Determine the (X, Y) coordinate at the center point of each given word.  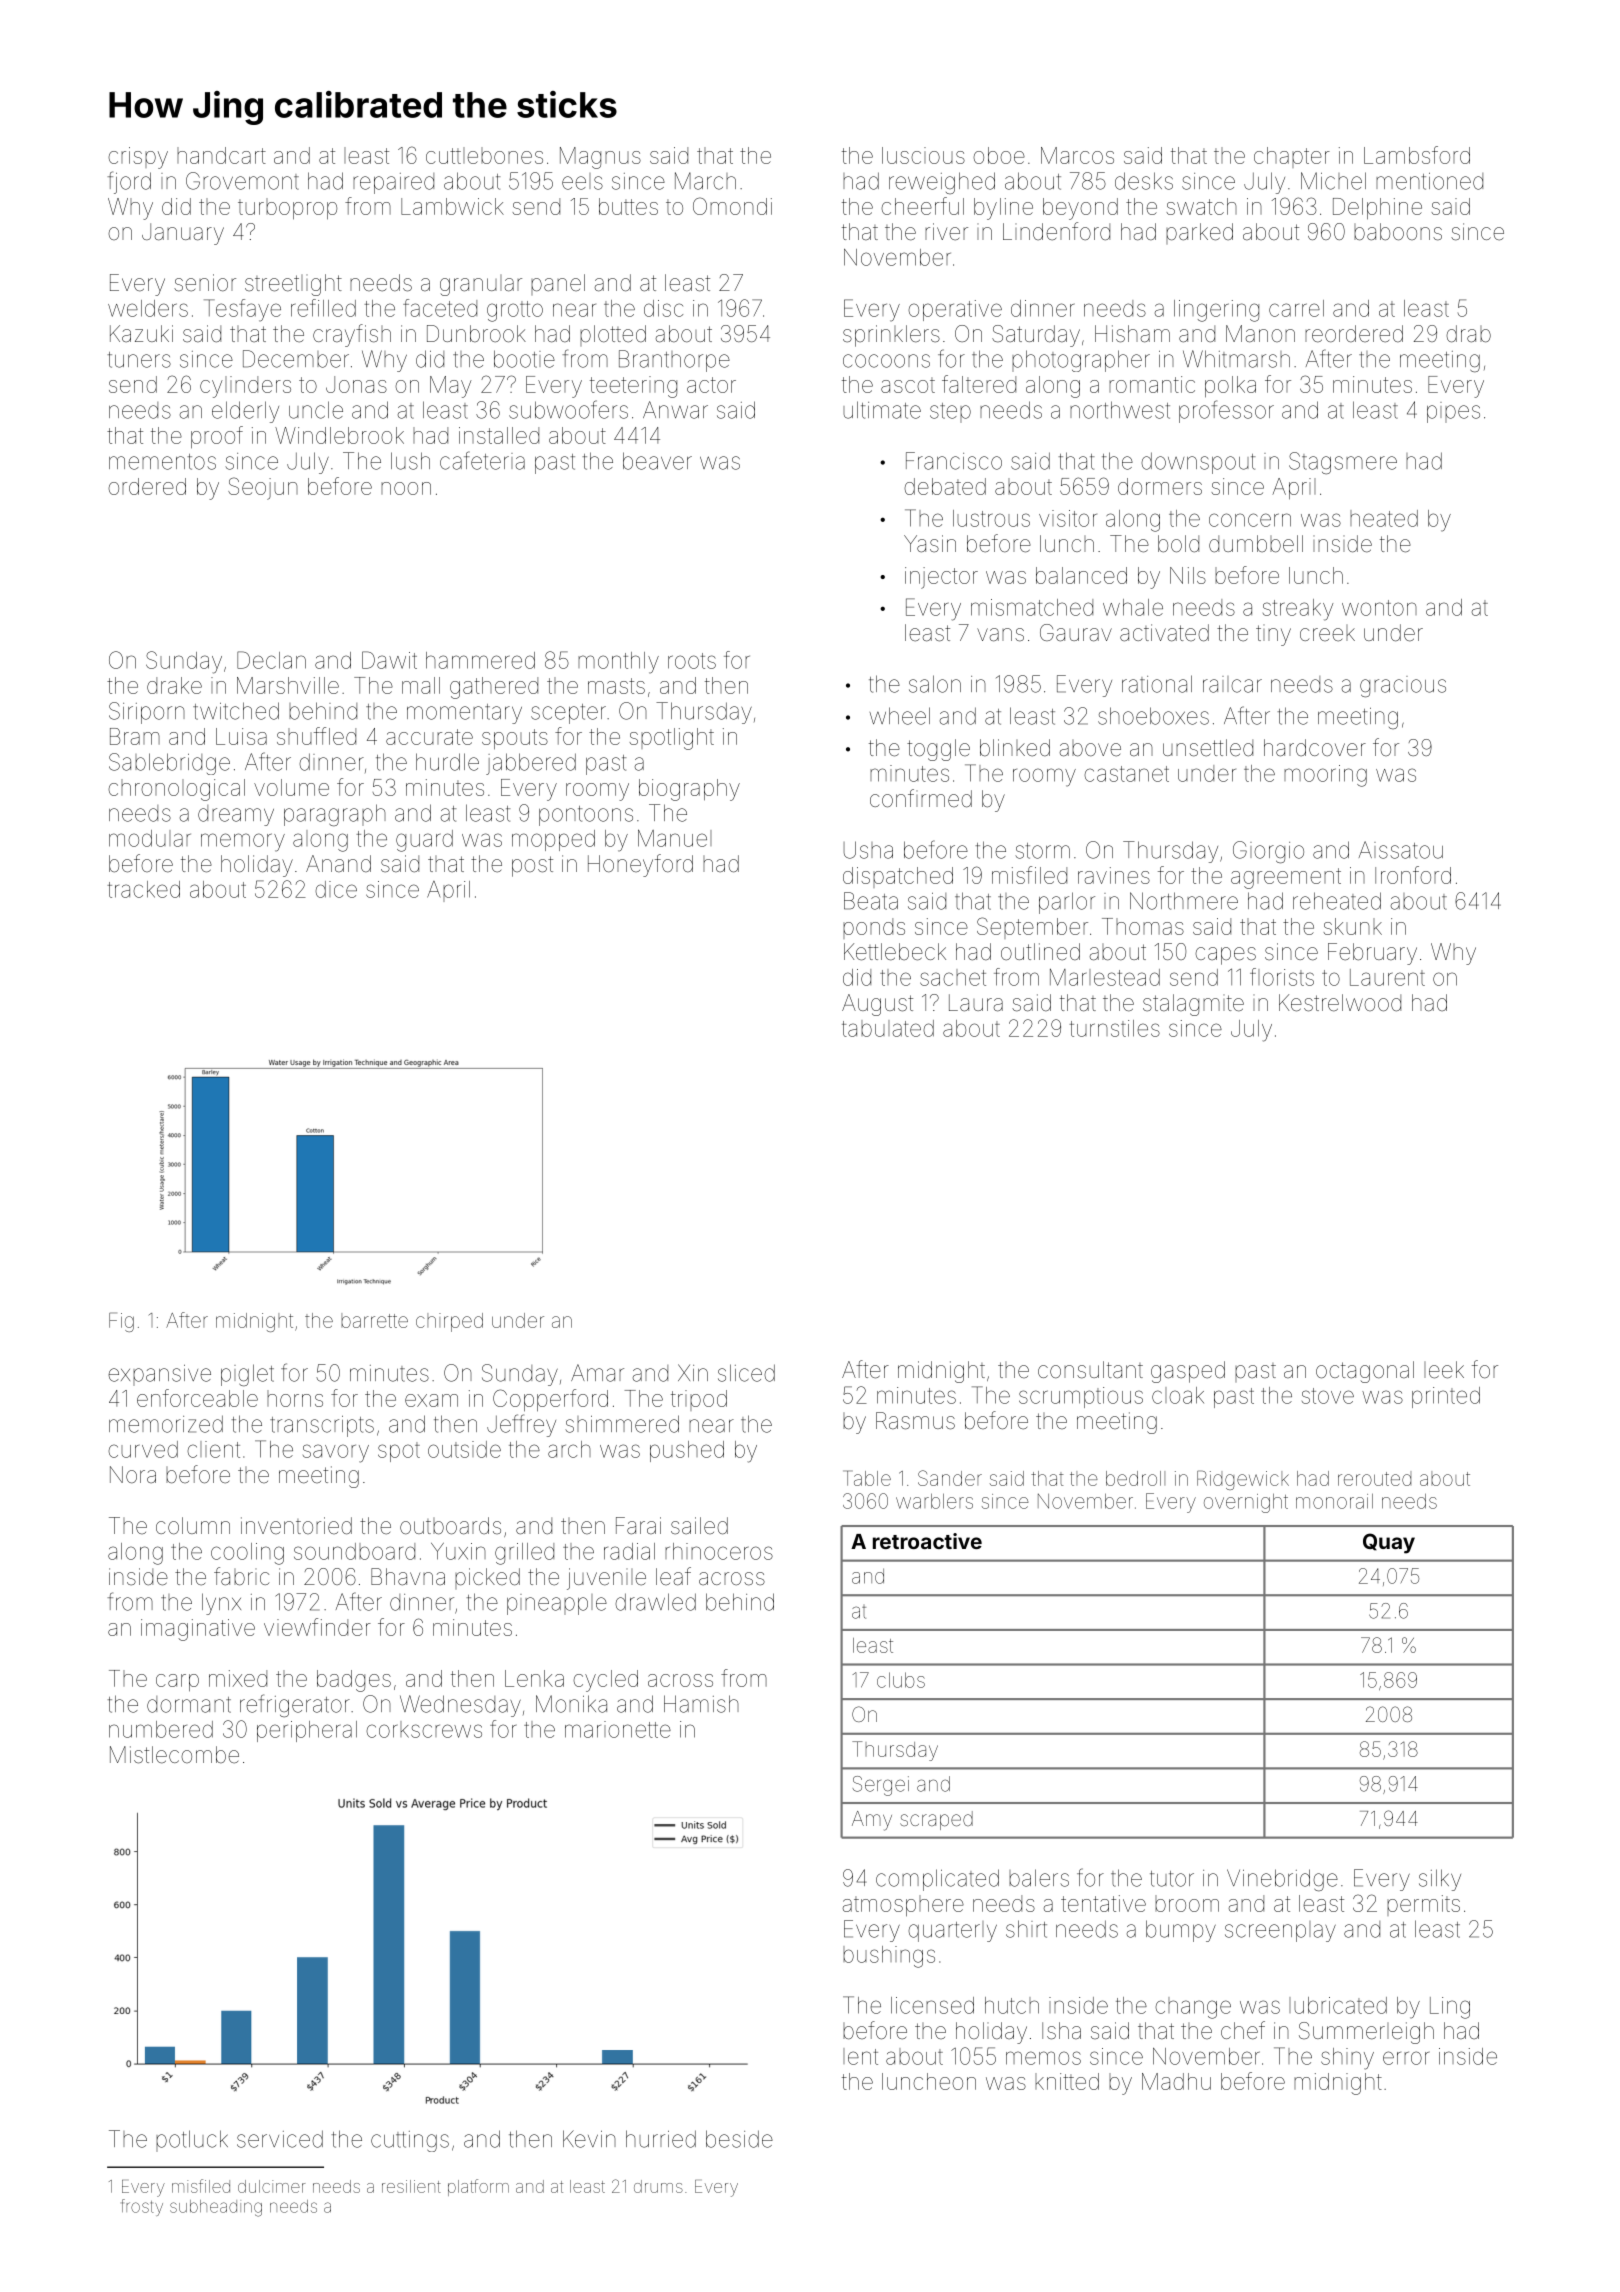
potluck (192, 2141)
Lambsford (1417, 155)
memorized (166, 1424)
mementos (162, 462)
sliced (746, 1373)
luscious (923, 155)
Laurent (1387, 977)
